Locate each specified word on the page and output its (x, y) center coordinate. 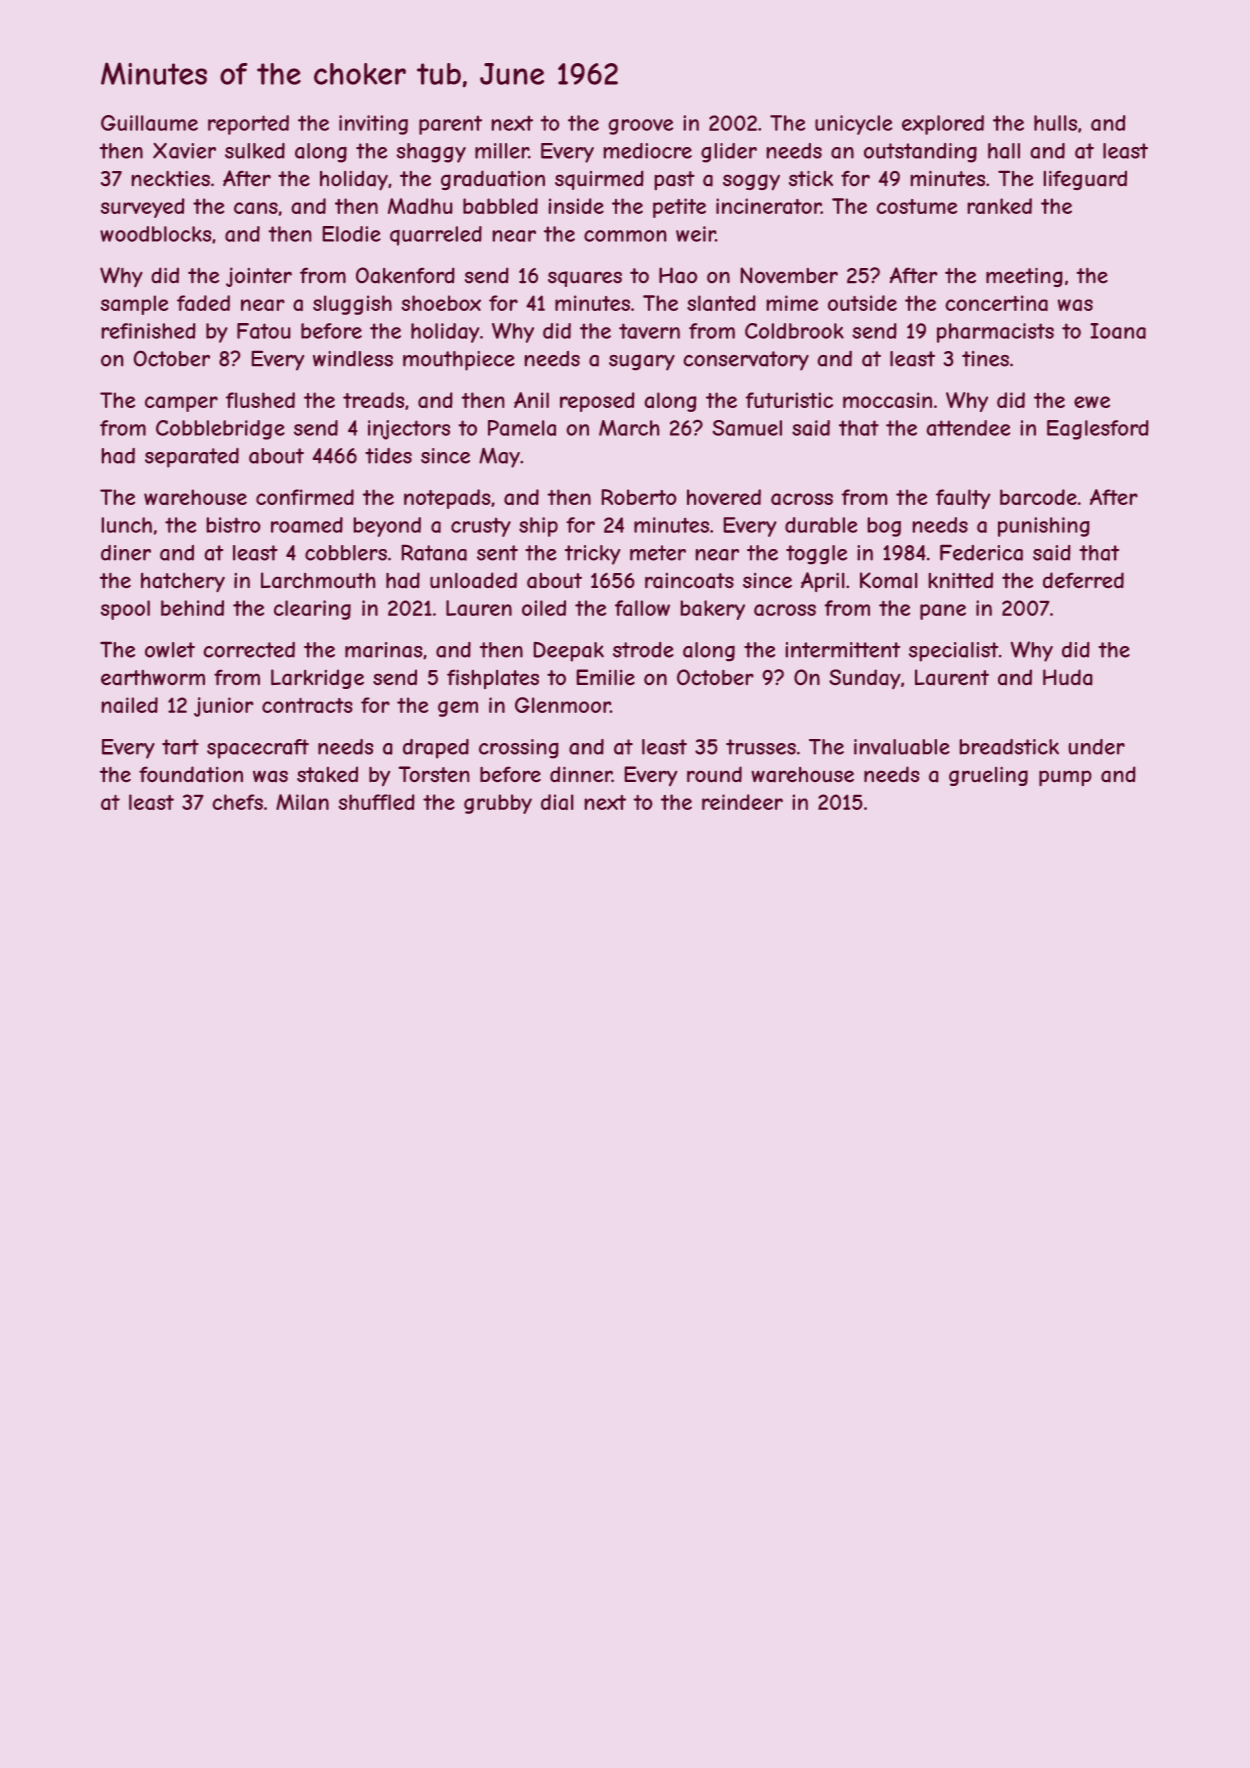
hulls (1055, 123)
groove (640, 127)
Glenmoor (562, 705)
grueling (988, 776)
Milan (302, 802)
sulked (255, 151)
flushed (260, 400)
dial (557, 802)
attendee (968, 428)
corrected (249, 650)
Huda (1068, 677)
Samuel (747, 428)
